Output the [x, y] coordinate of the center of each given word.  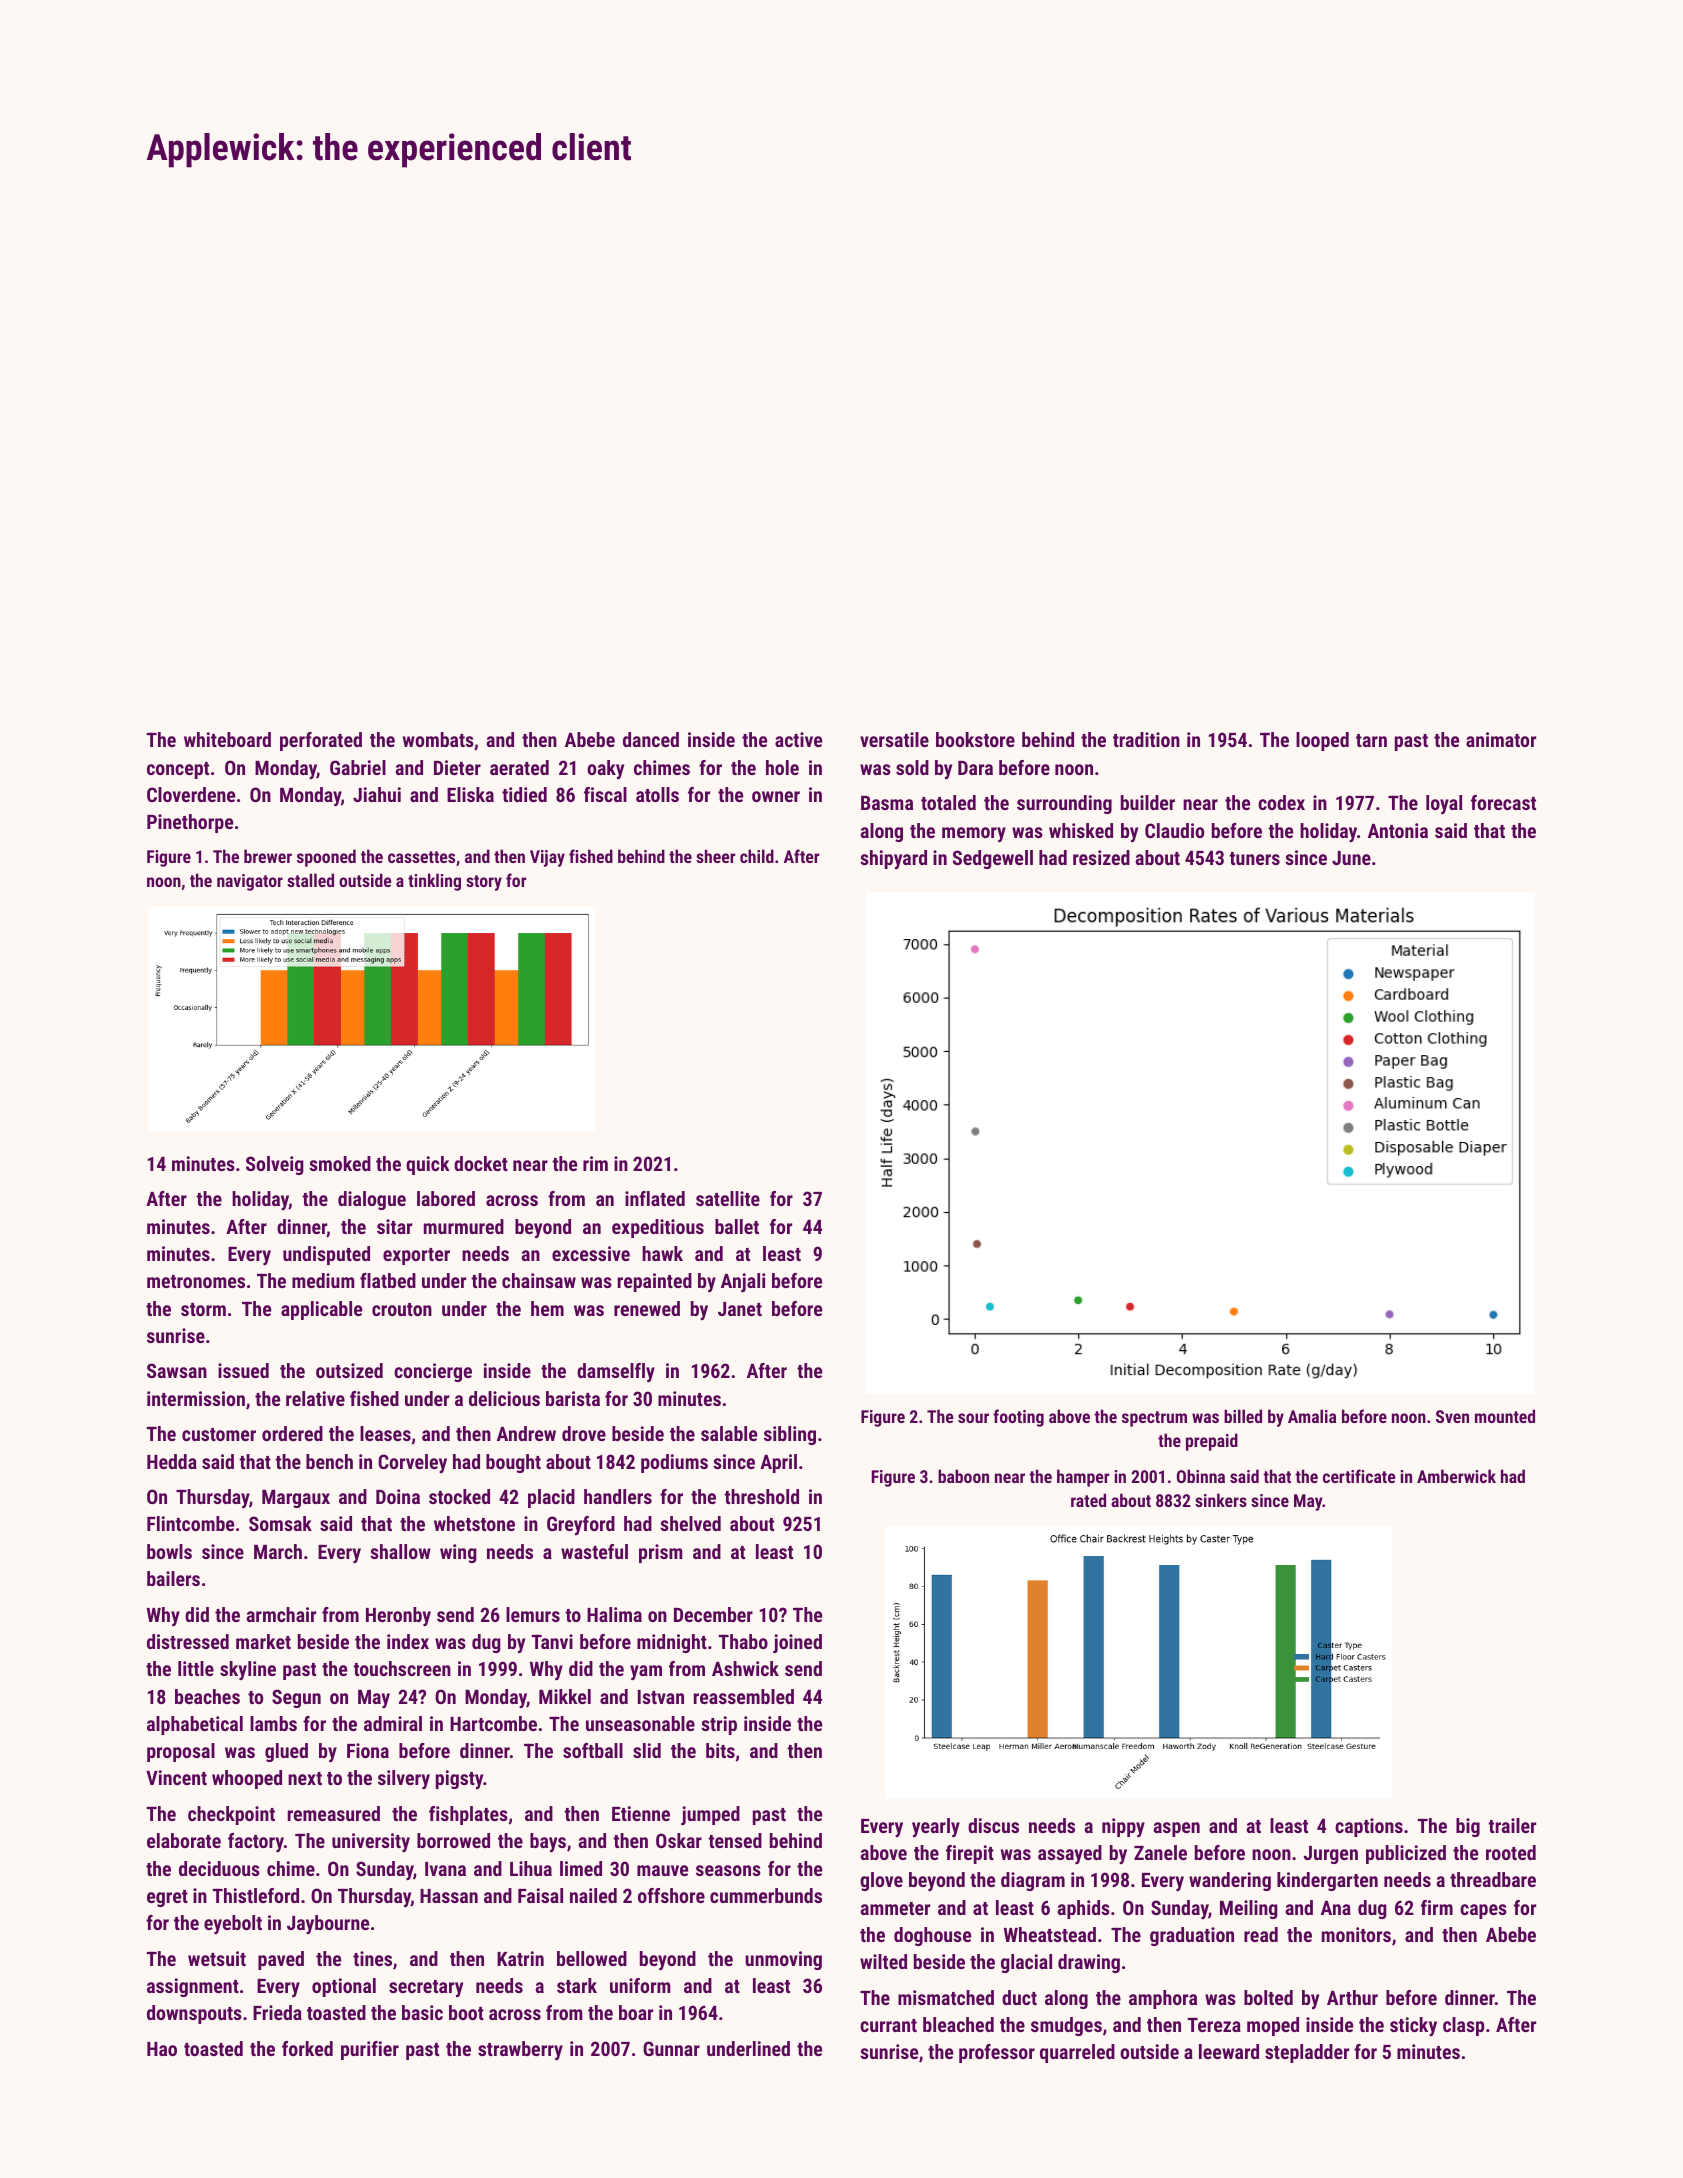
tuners [1254, 858]
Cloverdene [191, 794]
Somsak [280, 1523]
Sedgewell [993, 859]
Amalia [1312, 1416]
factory [256, 1842]
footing [1018, 1418]
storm [203, 1309]
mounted [1505, 1416]
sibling [790, 1435]
